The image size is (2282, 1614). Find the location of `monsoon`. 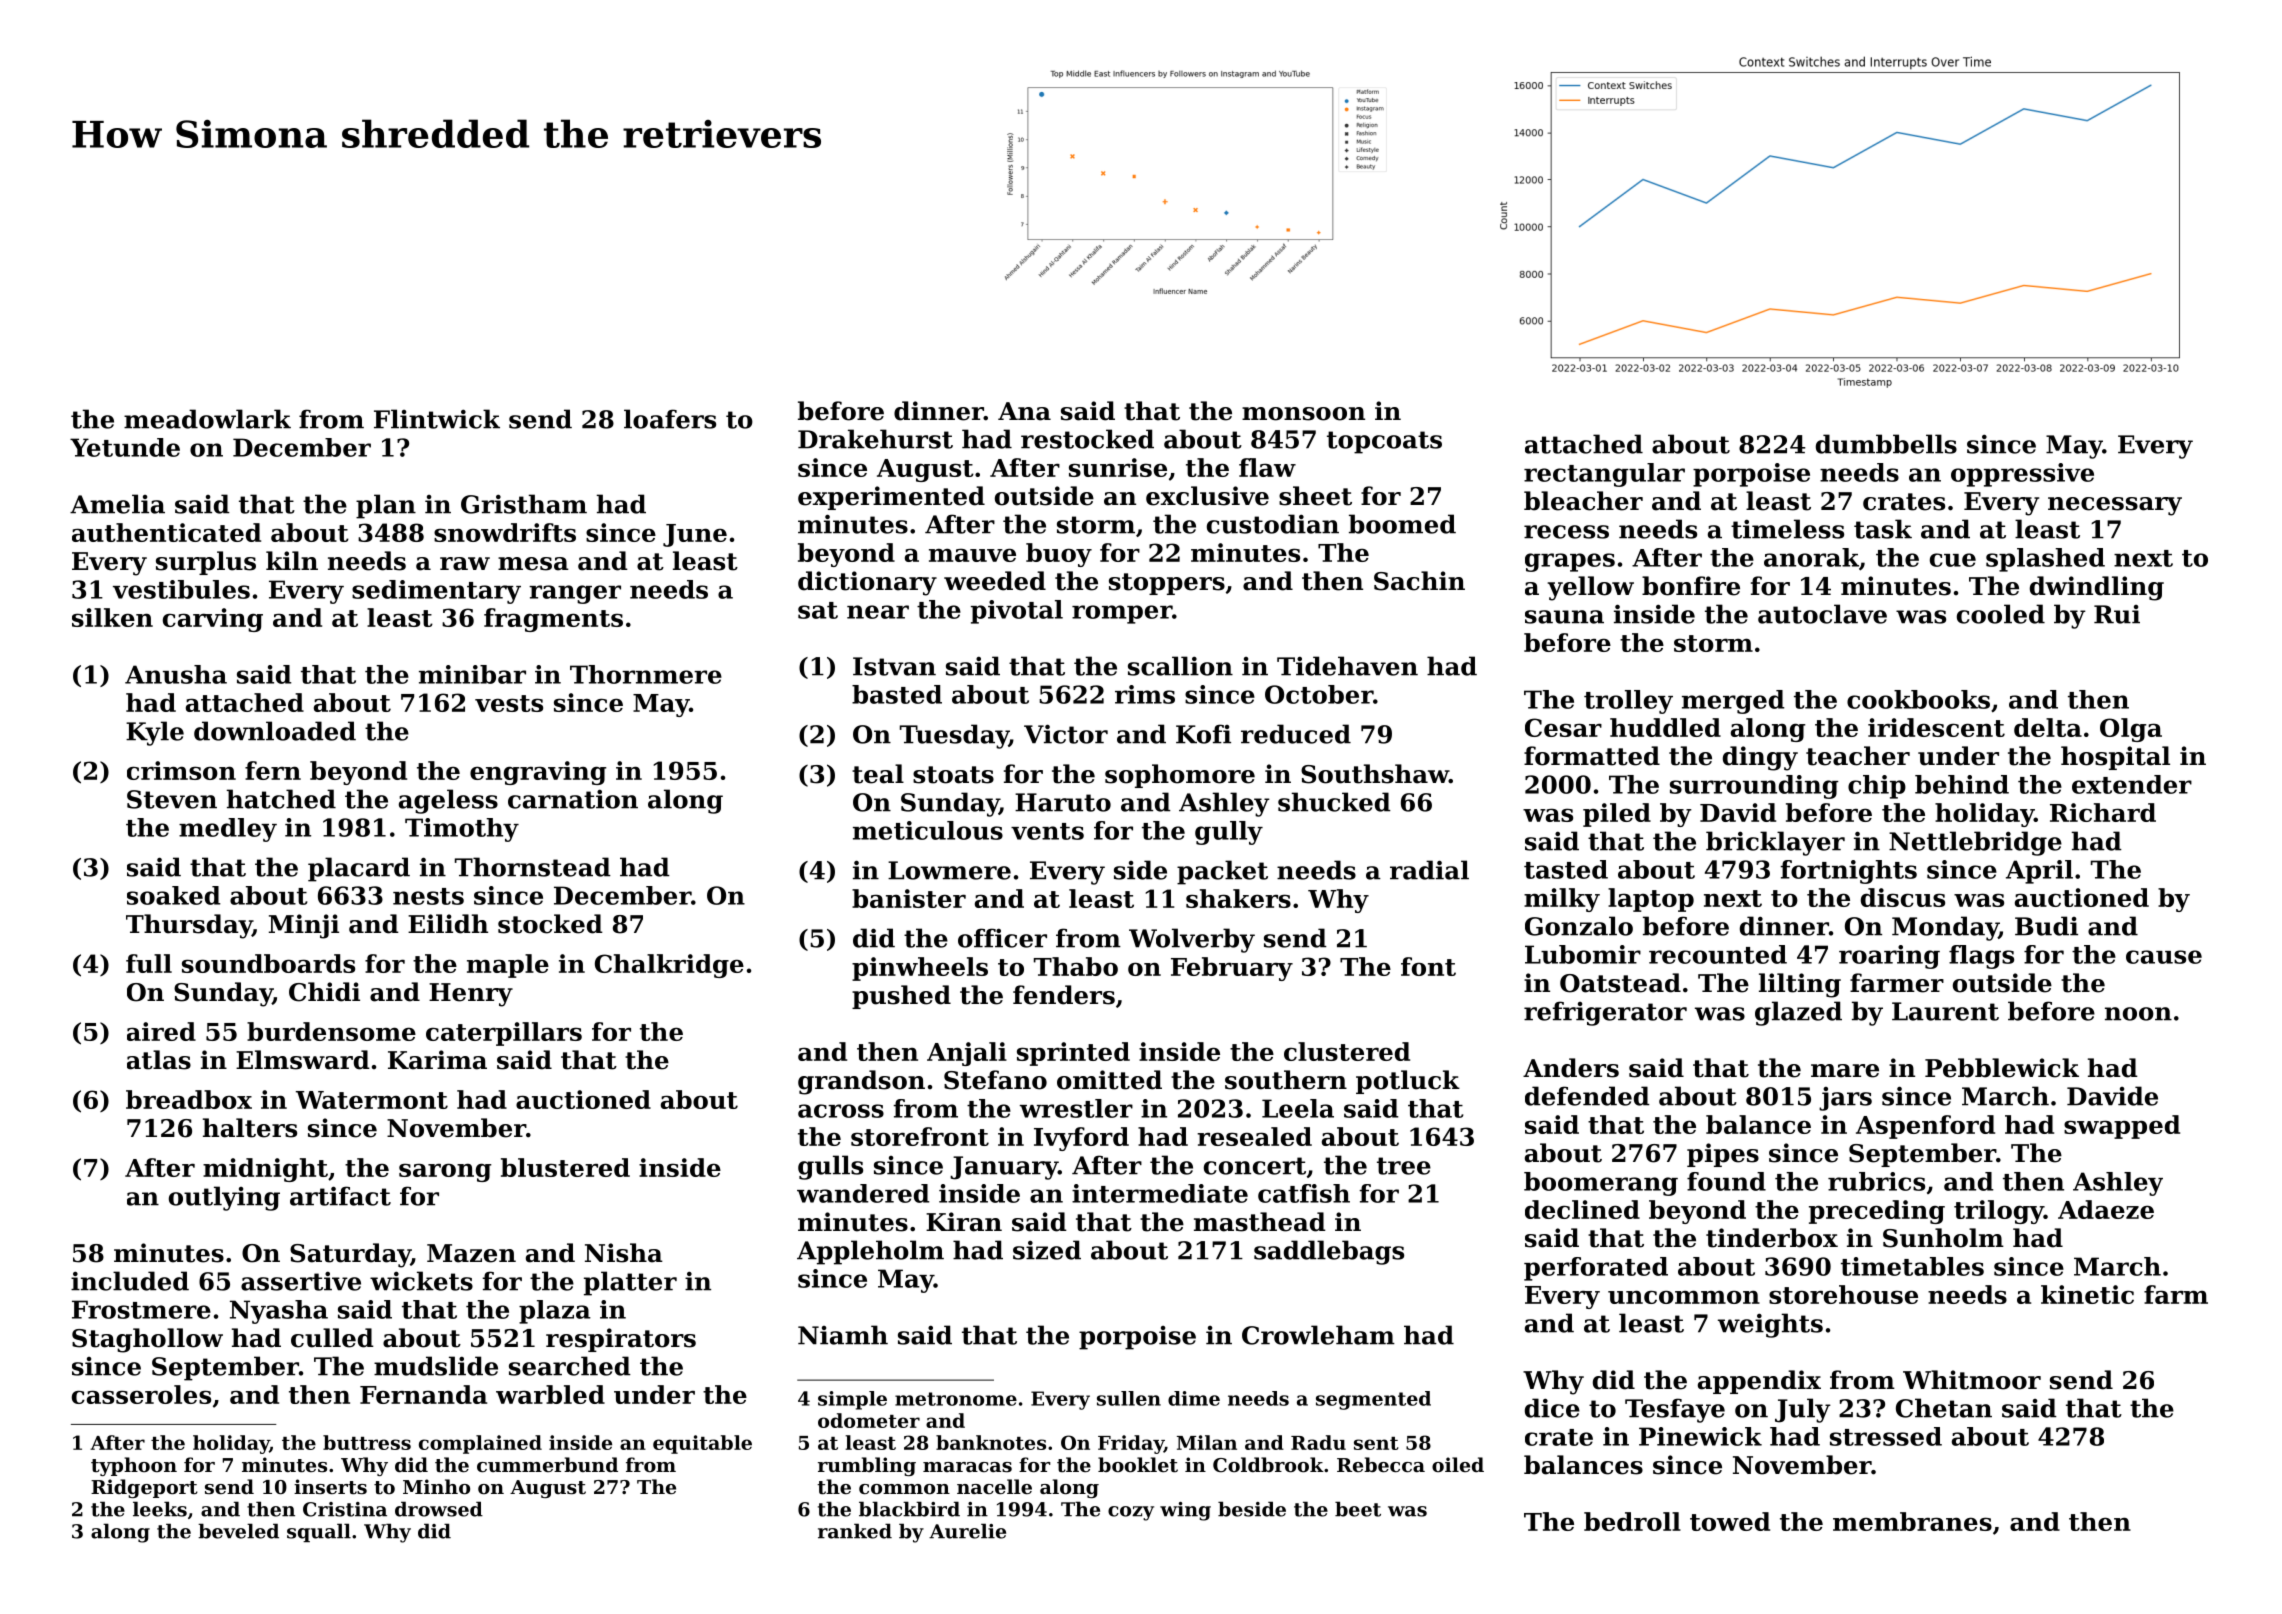

monsoon is located at coordinates (1303, 414).
